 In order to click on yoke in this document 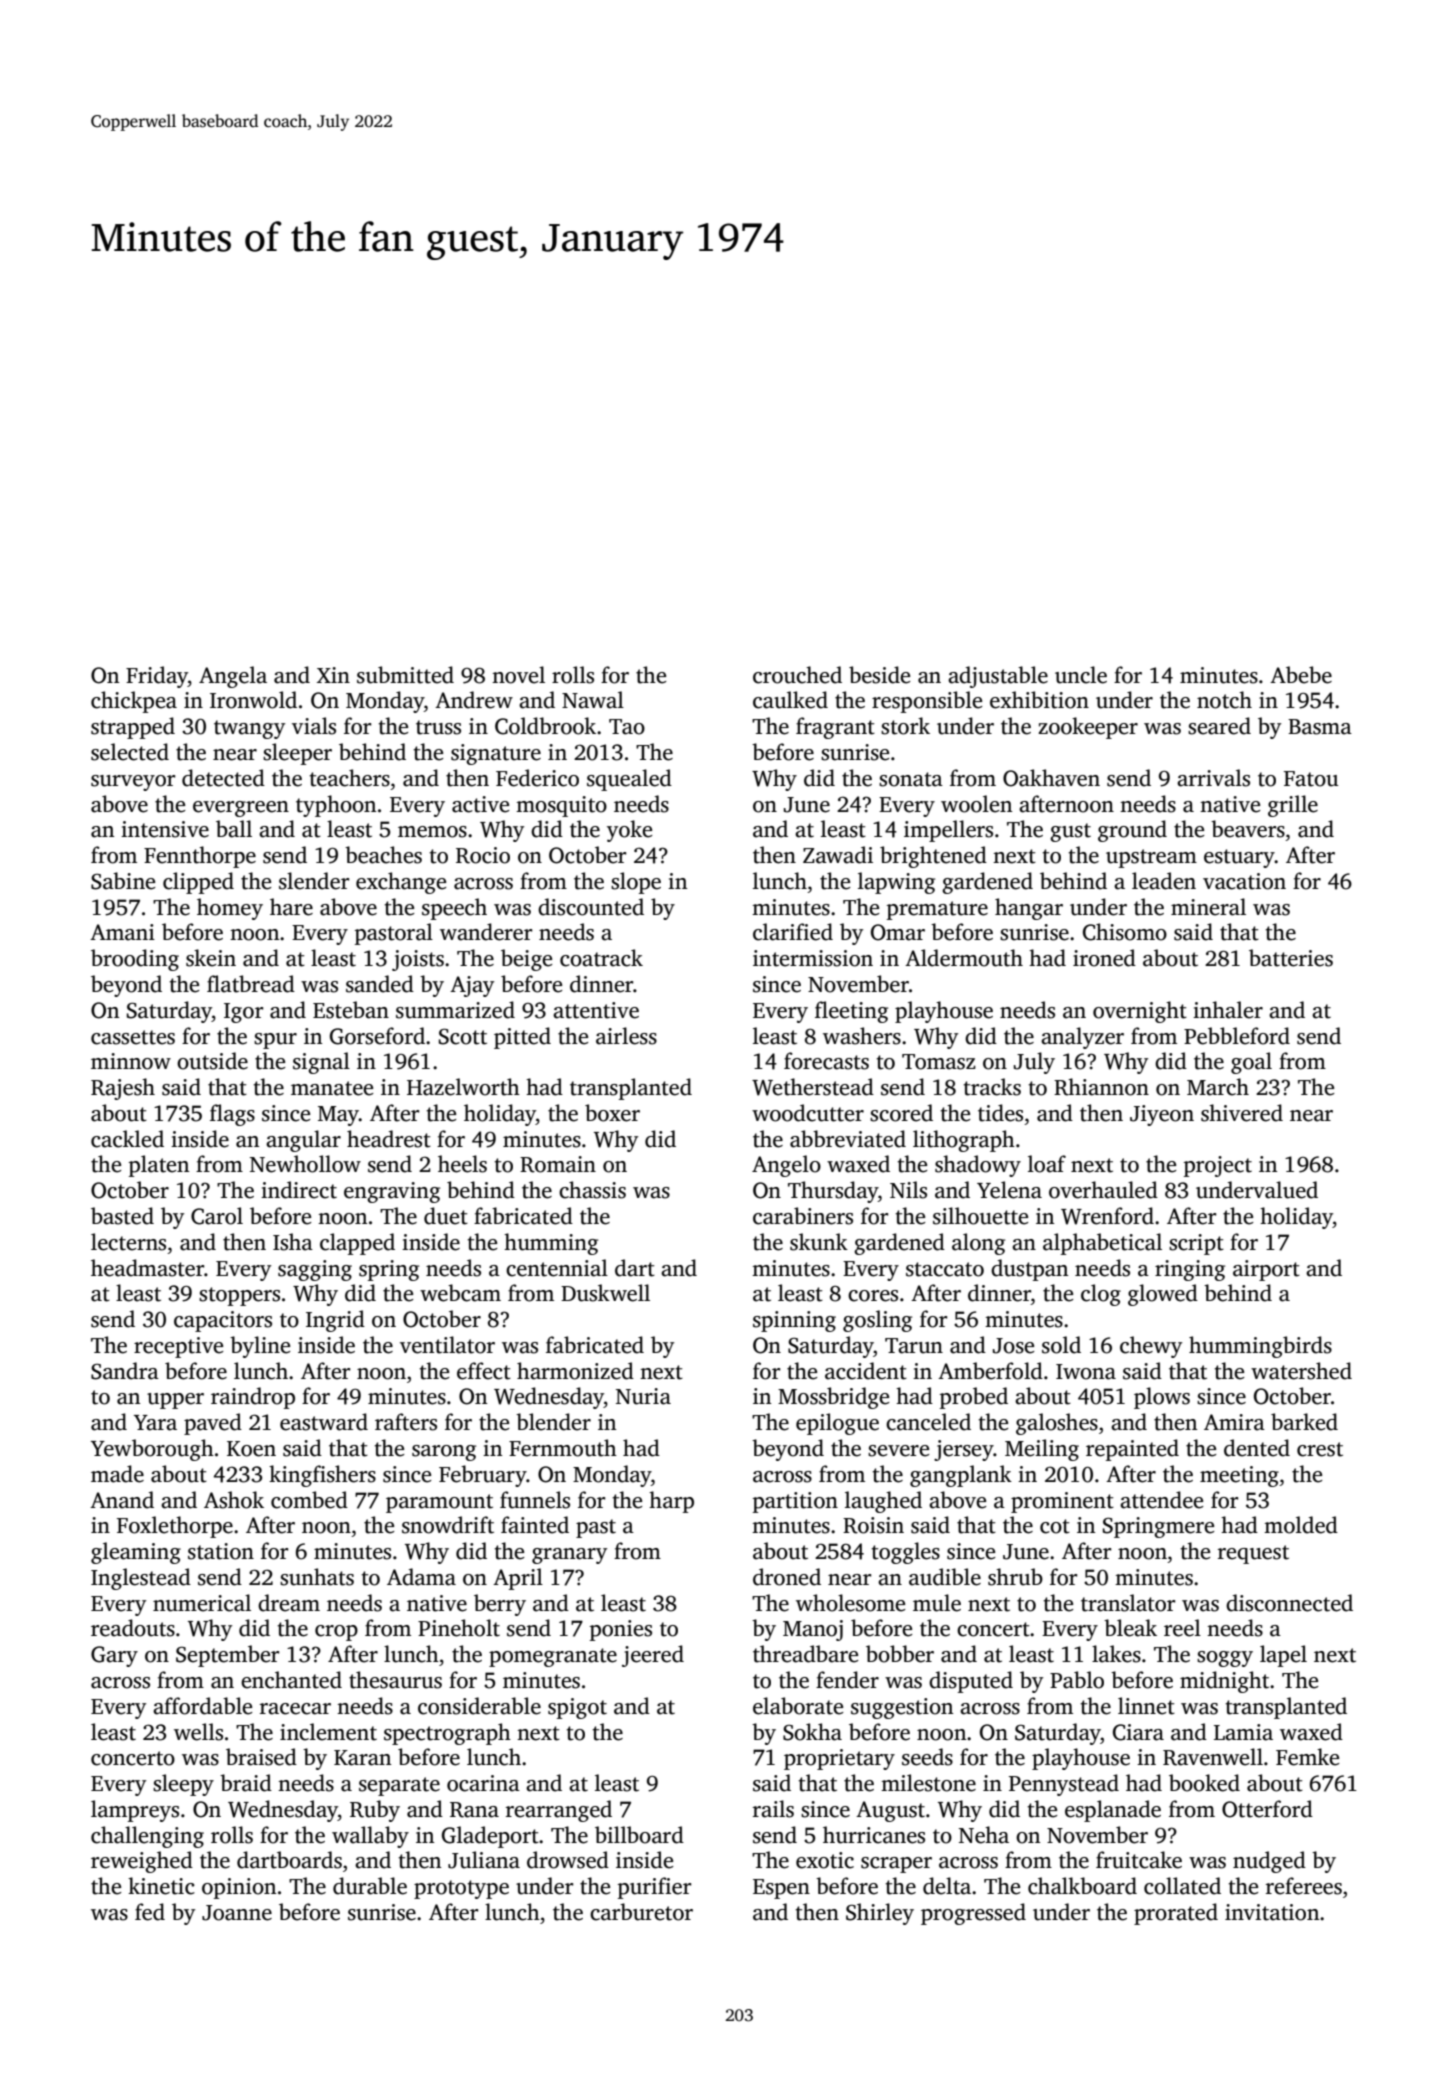, I will do `click(629, 831)`.
